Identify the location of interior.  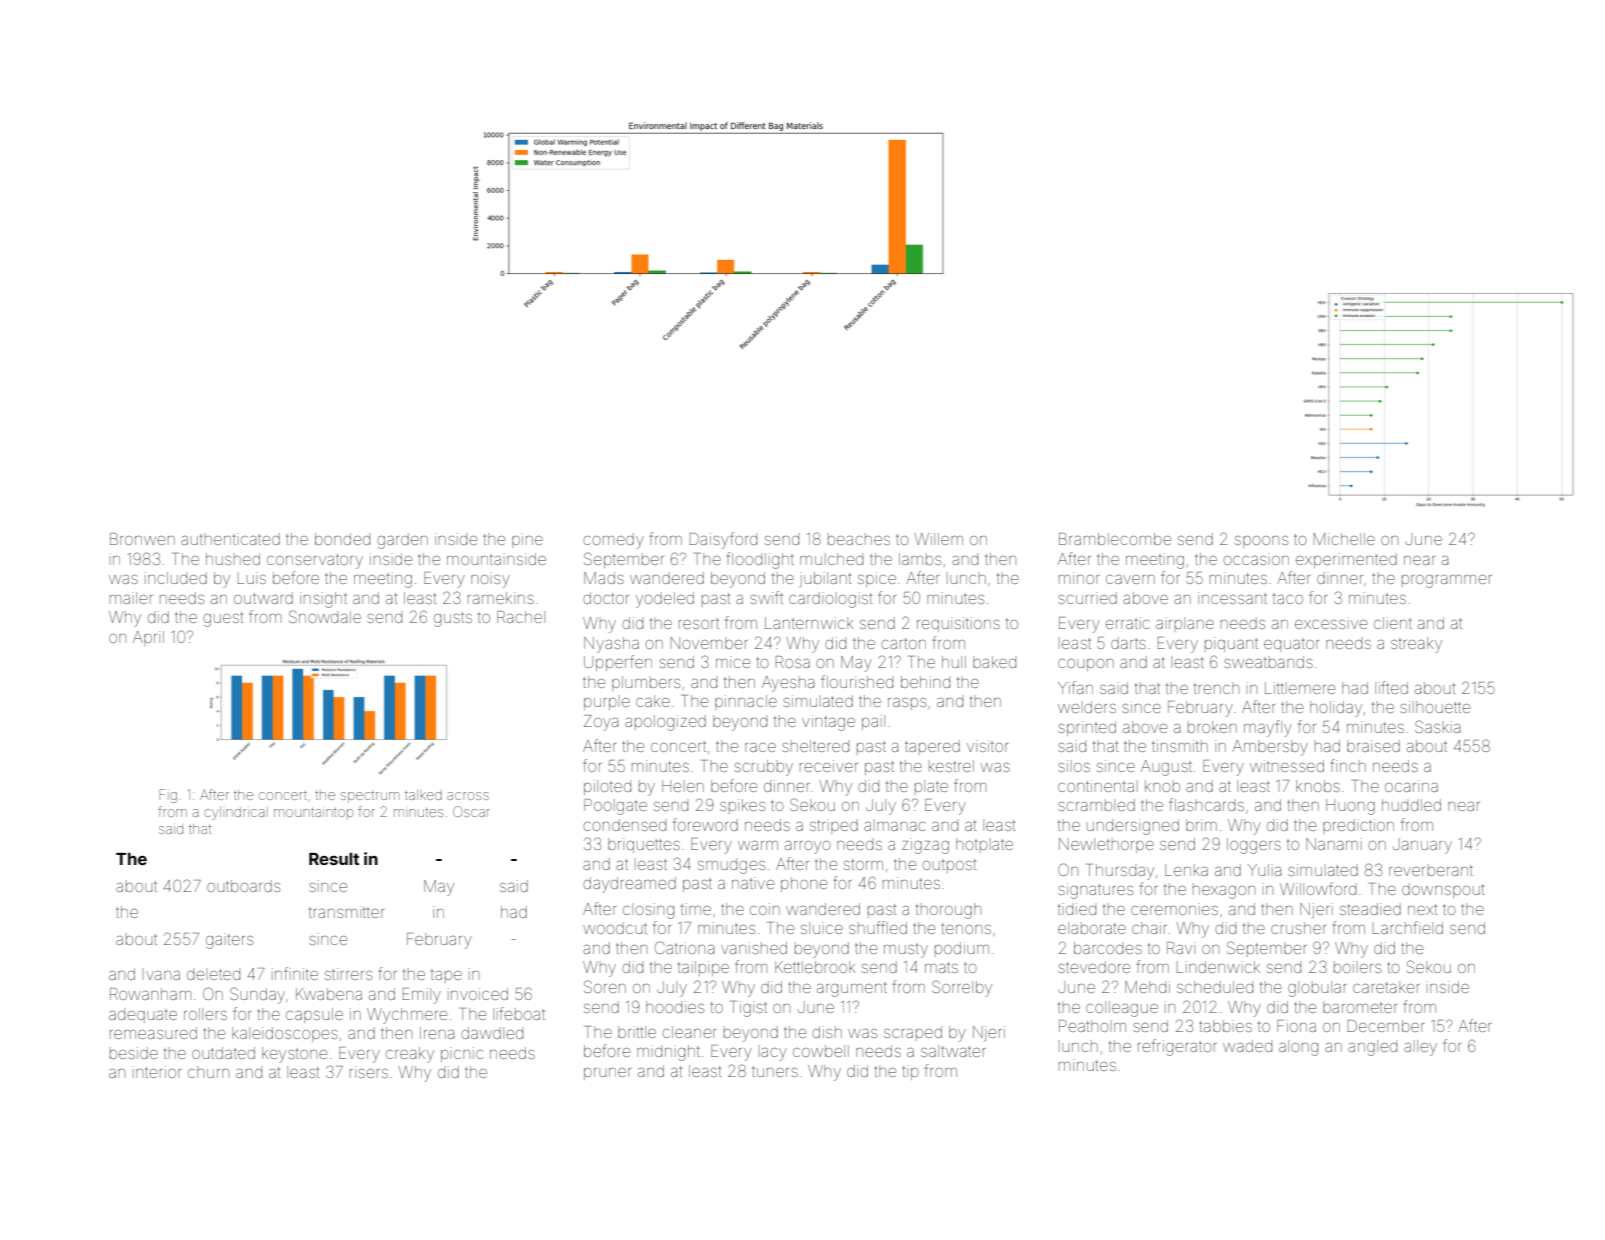
(157, 1072).
